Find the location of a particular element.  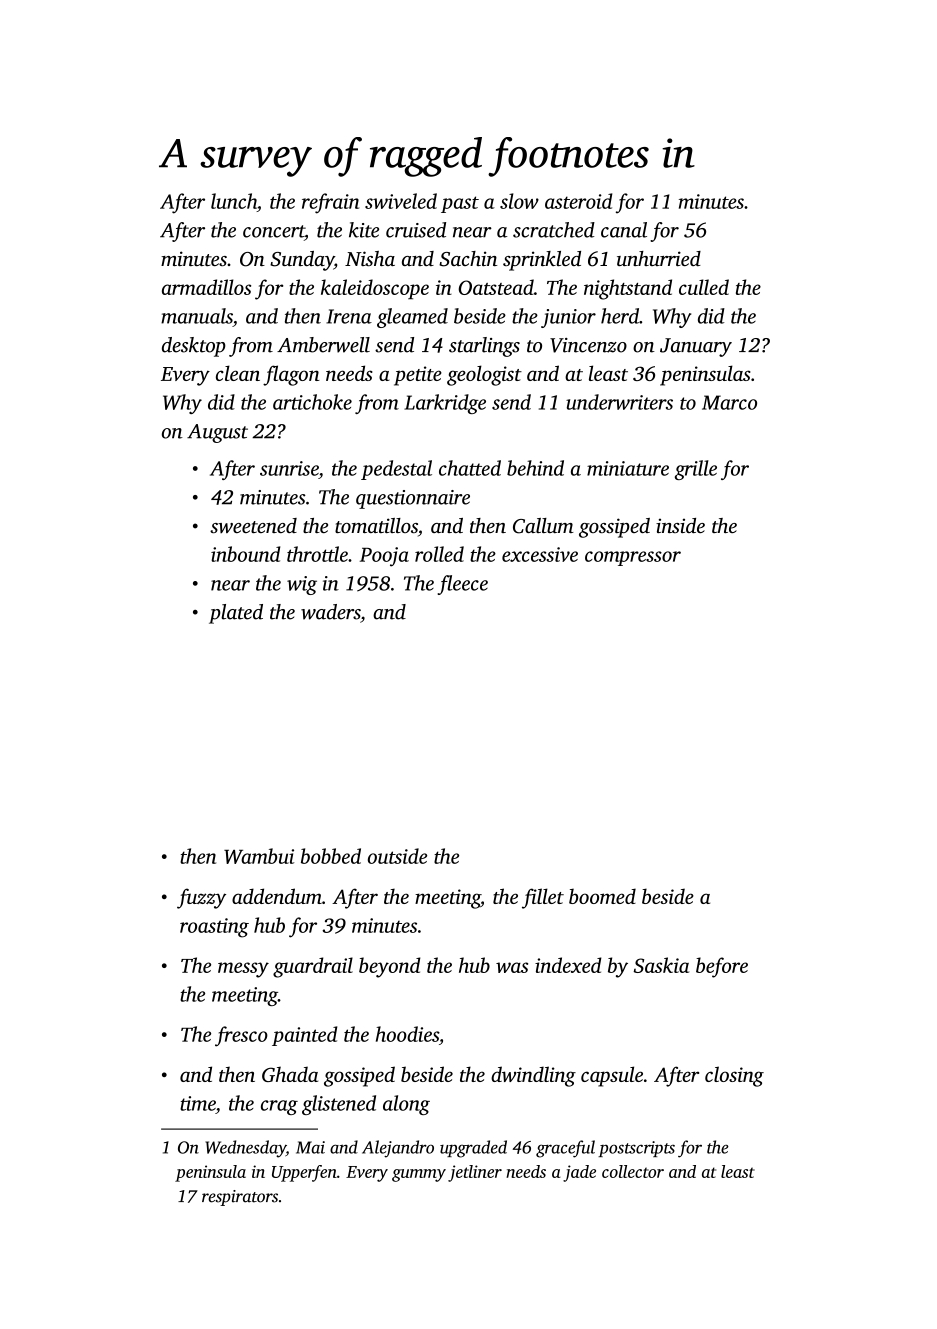

lunch is located at coordinates (234, 201).
